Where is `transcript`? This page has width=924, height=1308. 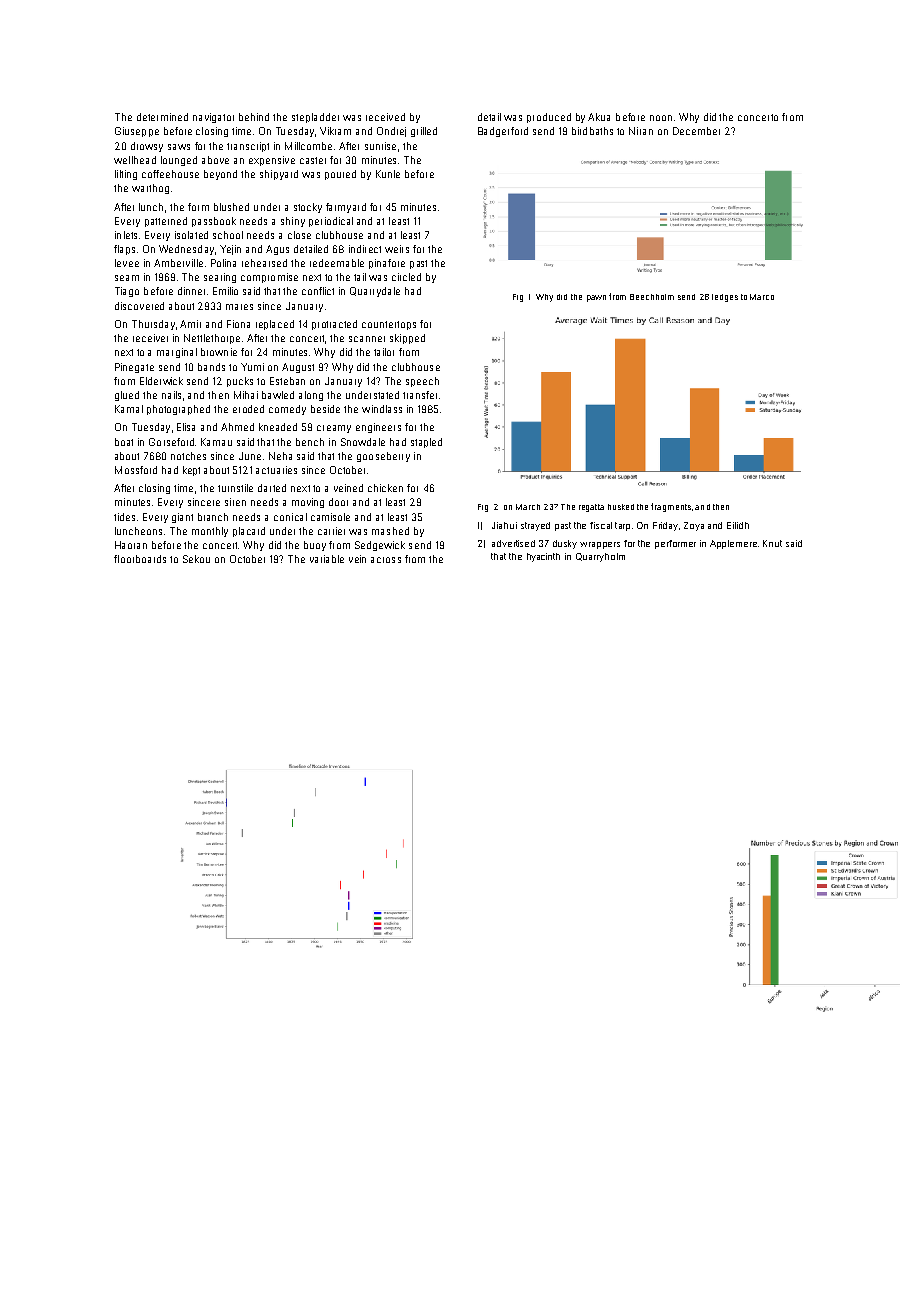 transcript is located at coordinates (248, 147).
